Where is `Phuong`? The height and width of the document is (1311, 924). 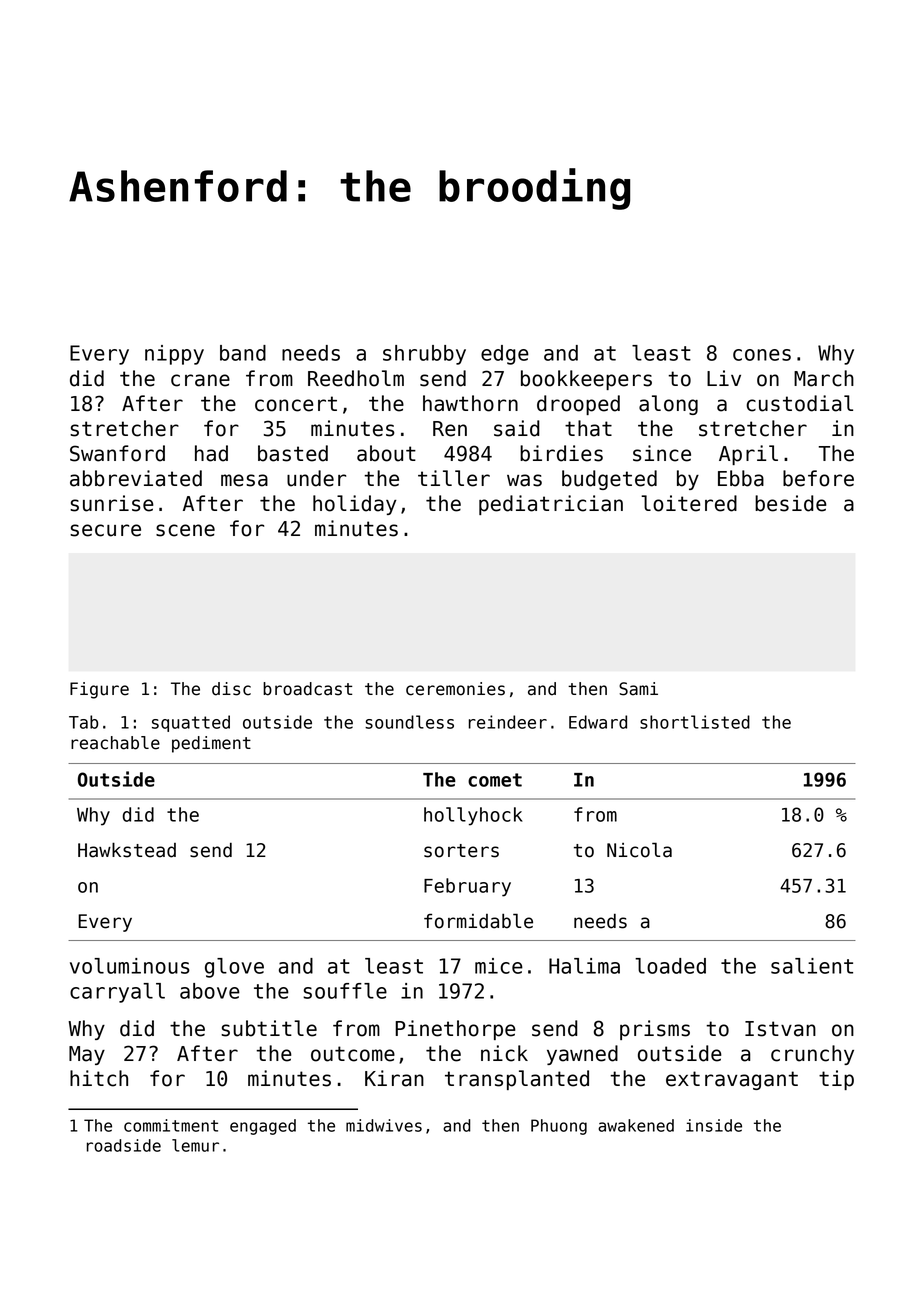
Phuong is located at coordinates (559, 1127).
